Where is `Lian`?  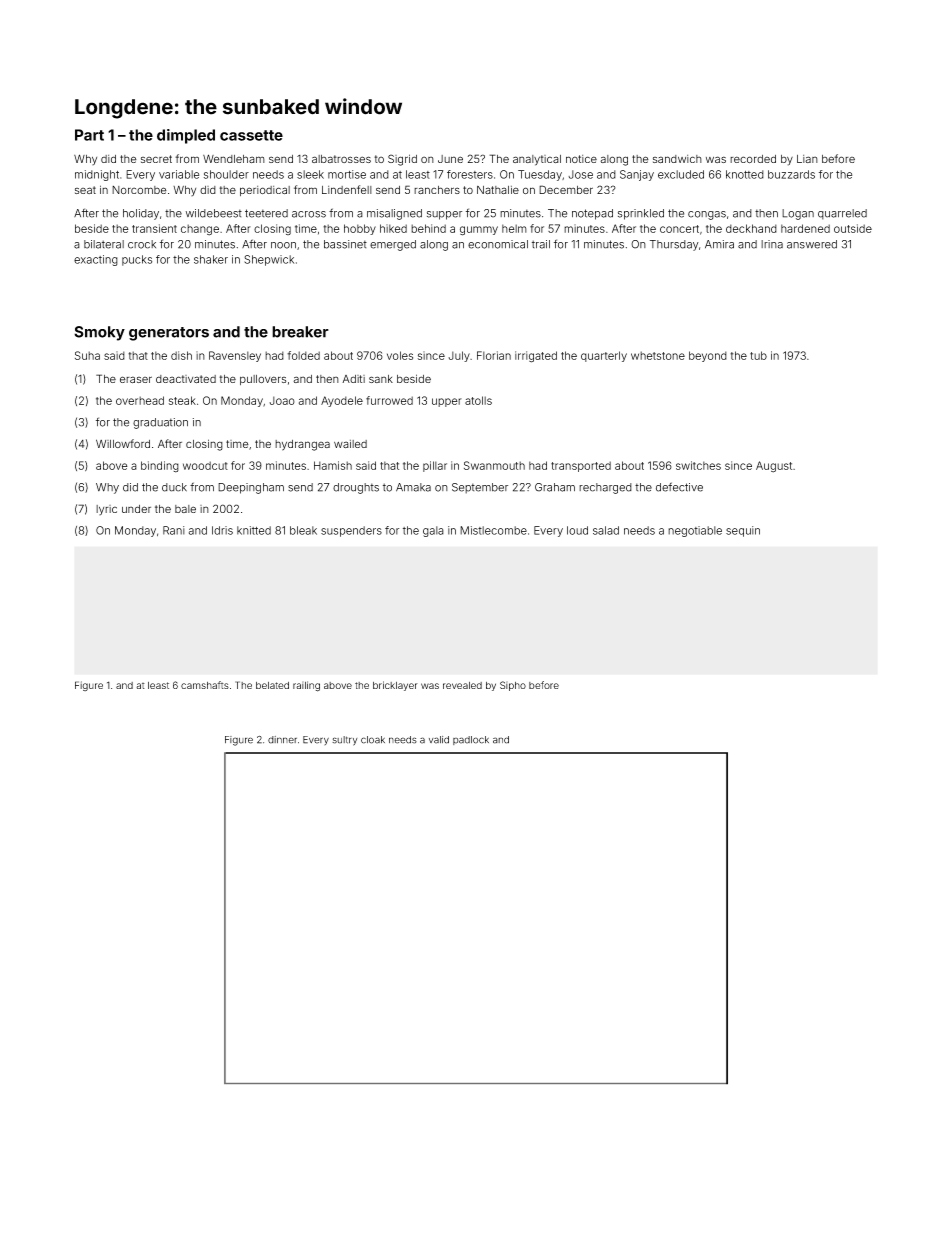
Lian is located at coordinates (807, 159).
